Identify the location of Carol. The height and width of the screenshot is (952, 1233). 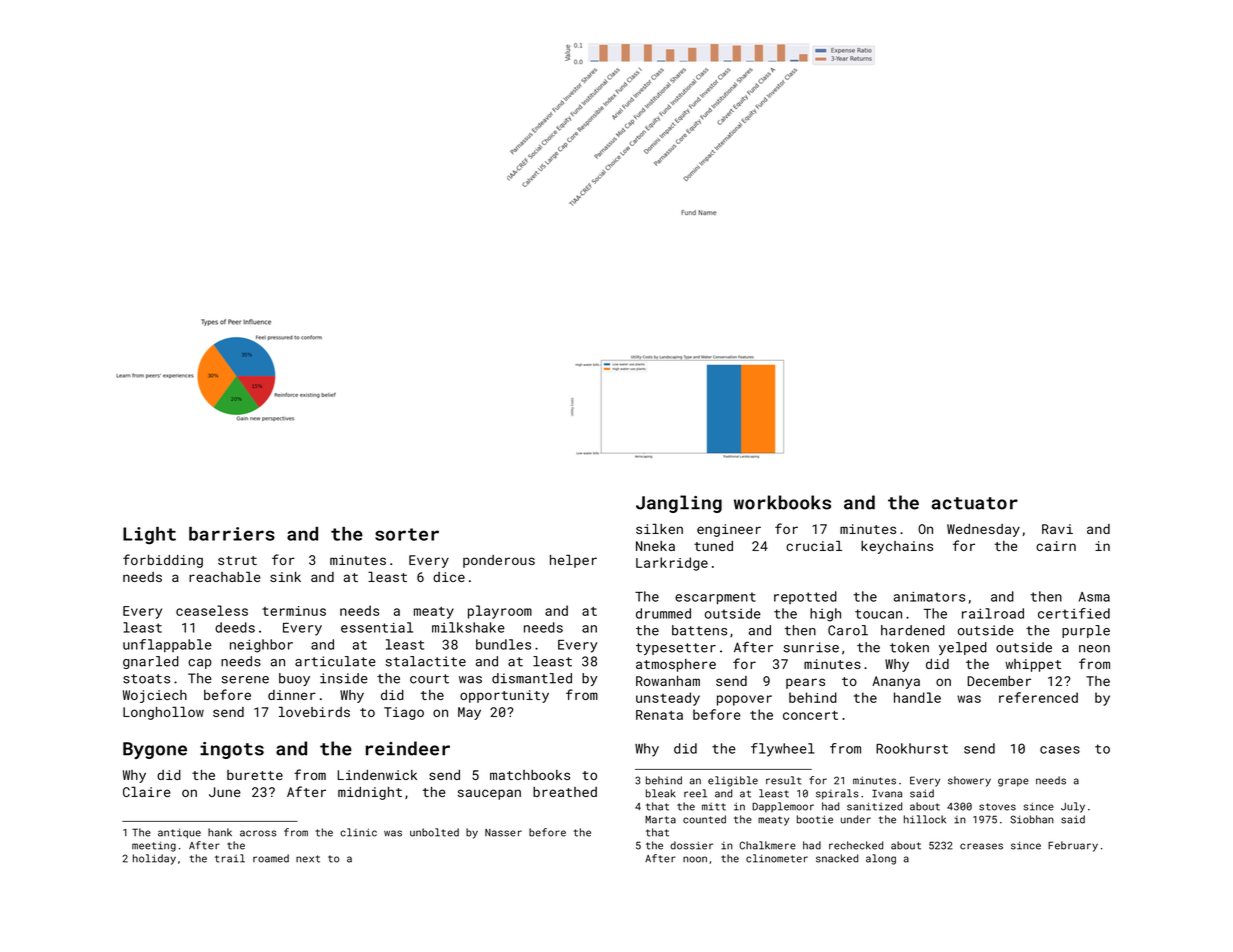
(848, 630).
